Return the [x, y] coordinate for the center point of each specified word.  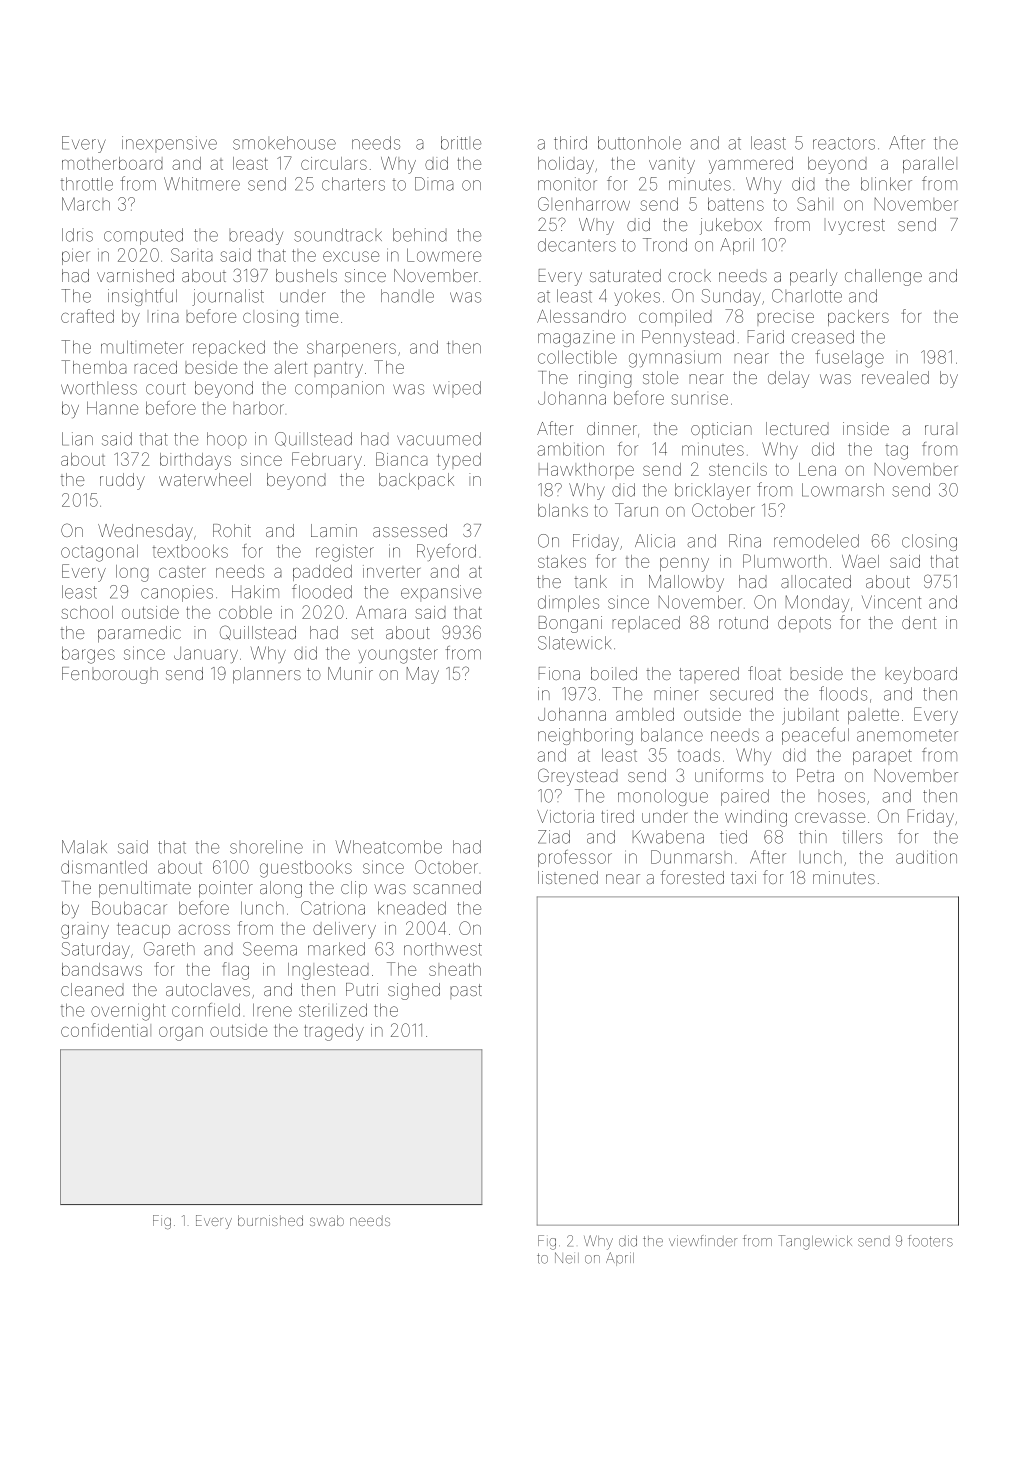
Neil [567, 1258]
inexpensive [169, 144]
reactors [844, 143]
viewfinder [703, 1241]
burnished [270, 1220]
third [570, 143]
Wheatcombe [388, 847]
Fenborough [110, 675]
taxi [743, 877]
